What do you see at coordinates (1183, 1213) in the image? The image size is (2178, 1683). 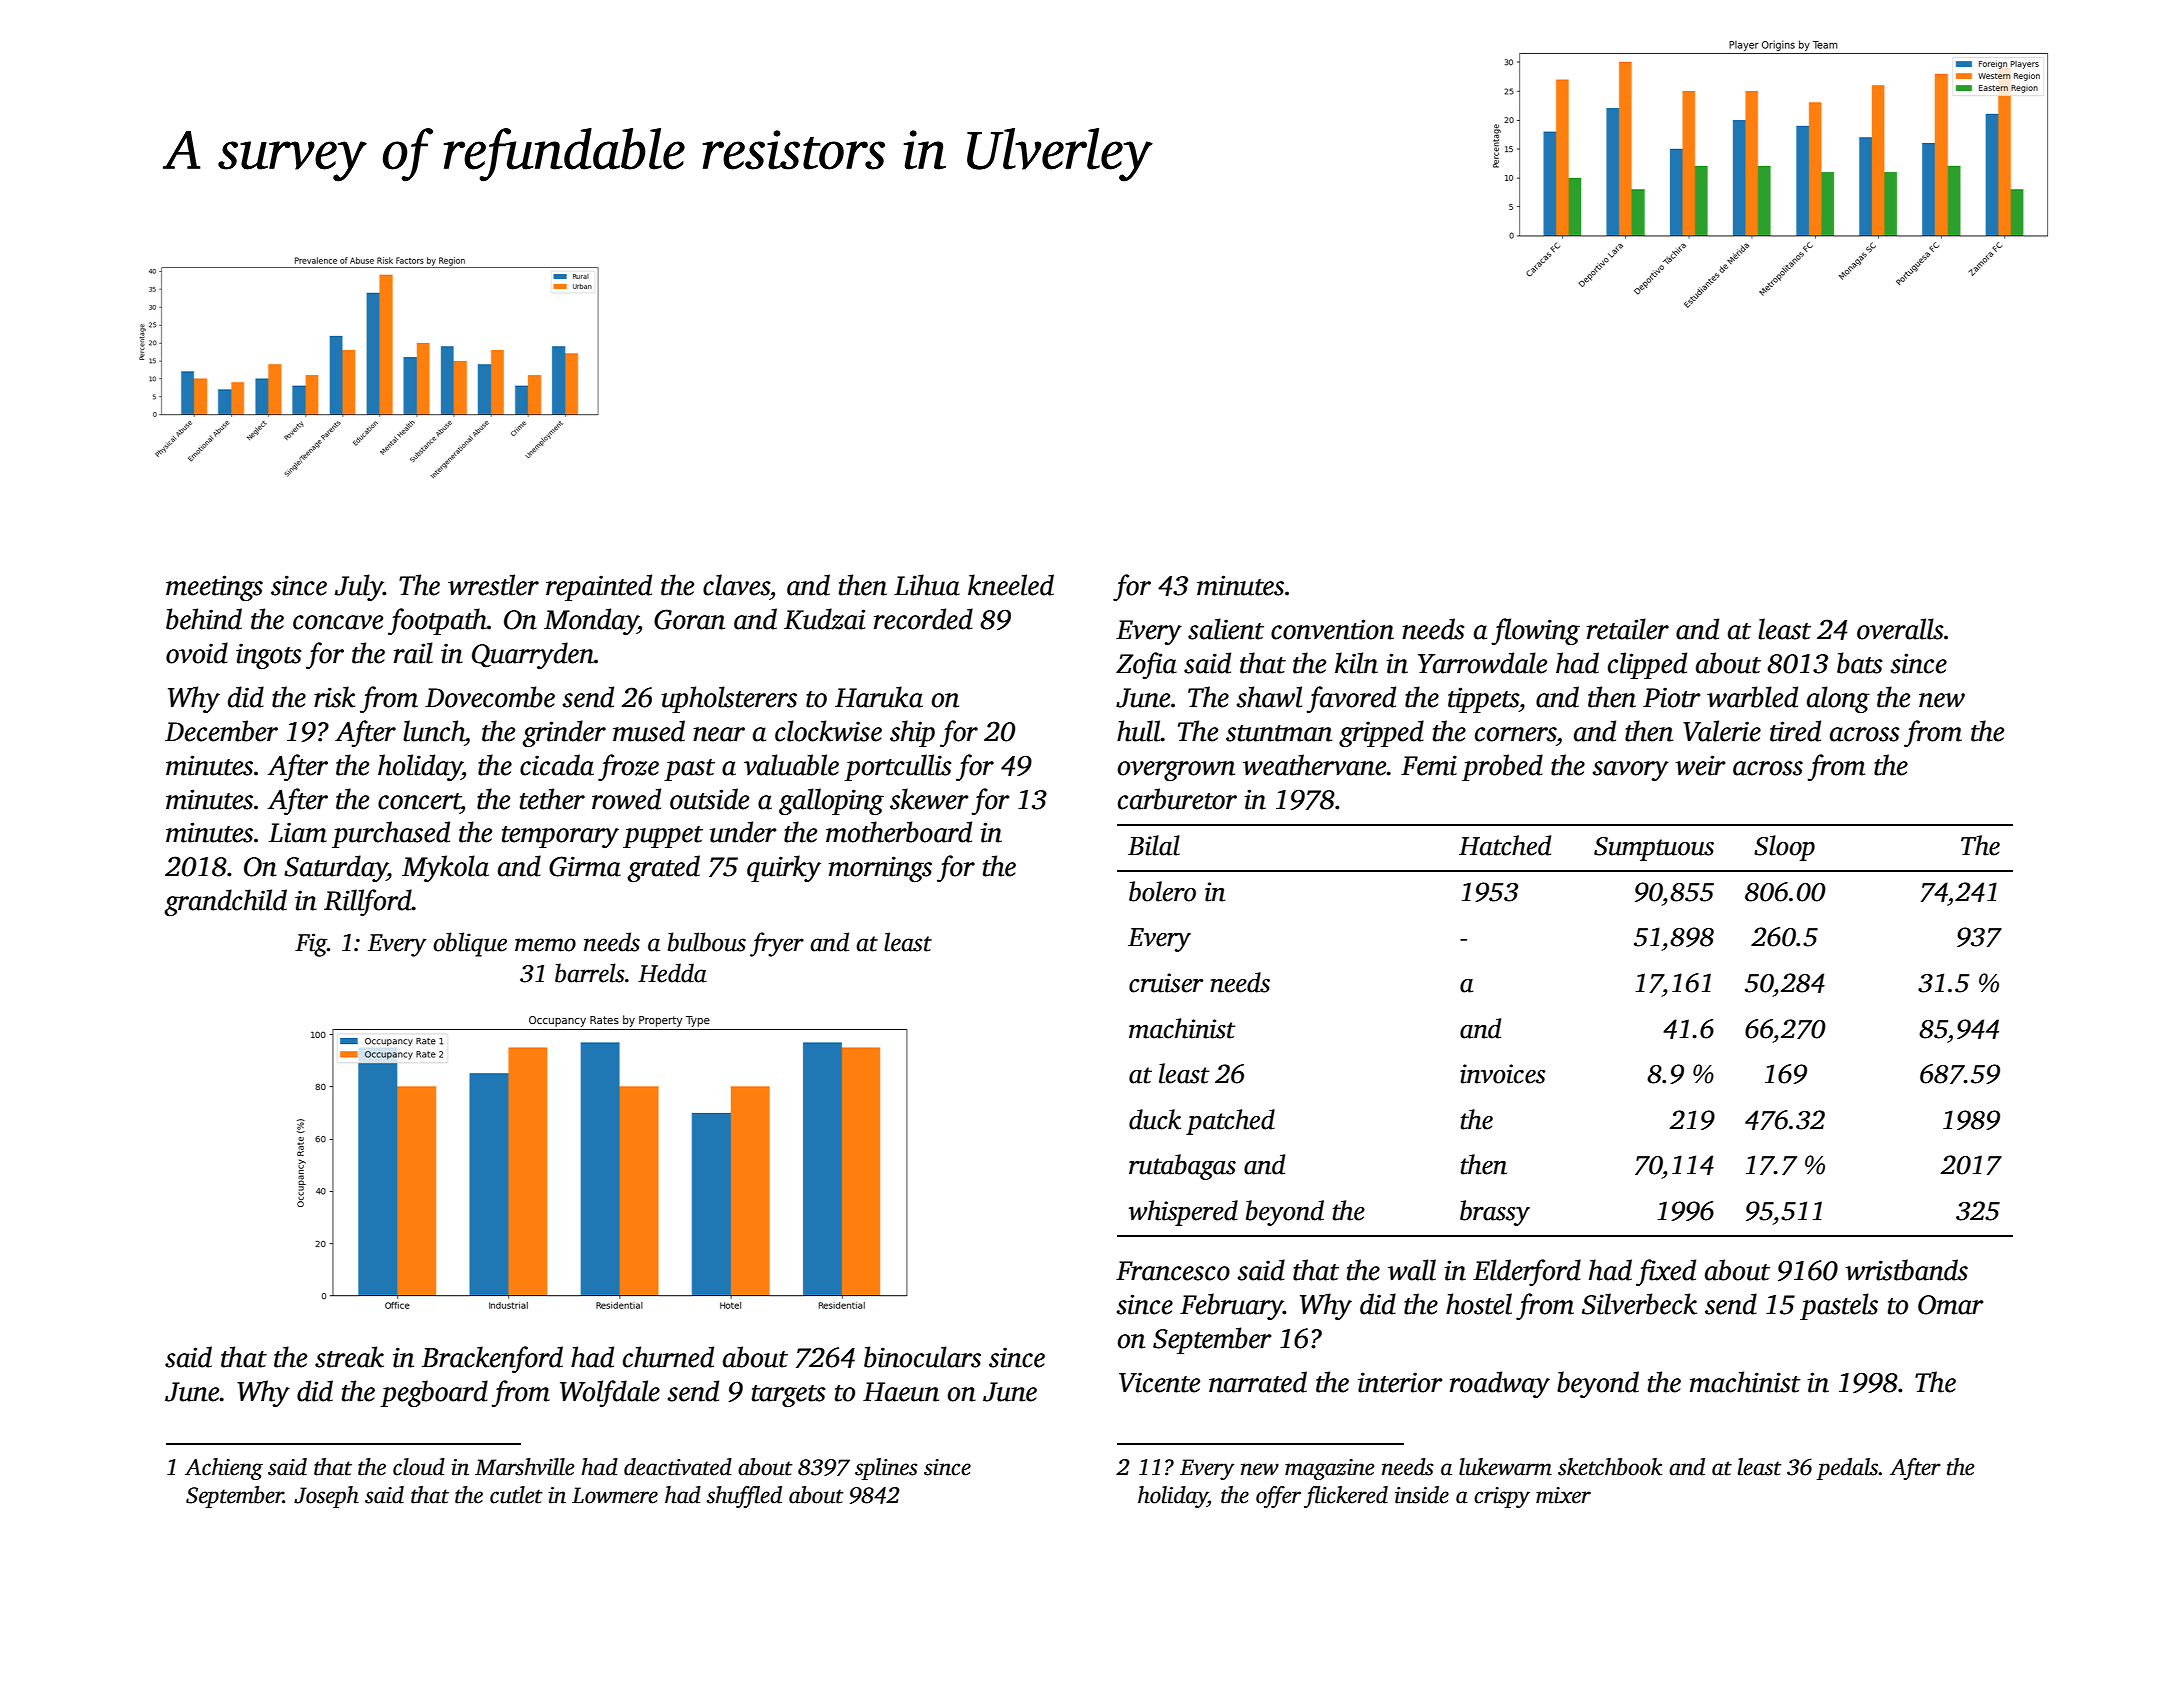 I see `whispered` at bounding box center [1183, 1213].
